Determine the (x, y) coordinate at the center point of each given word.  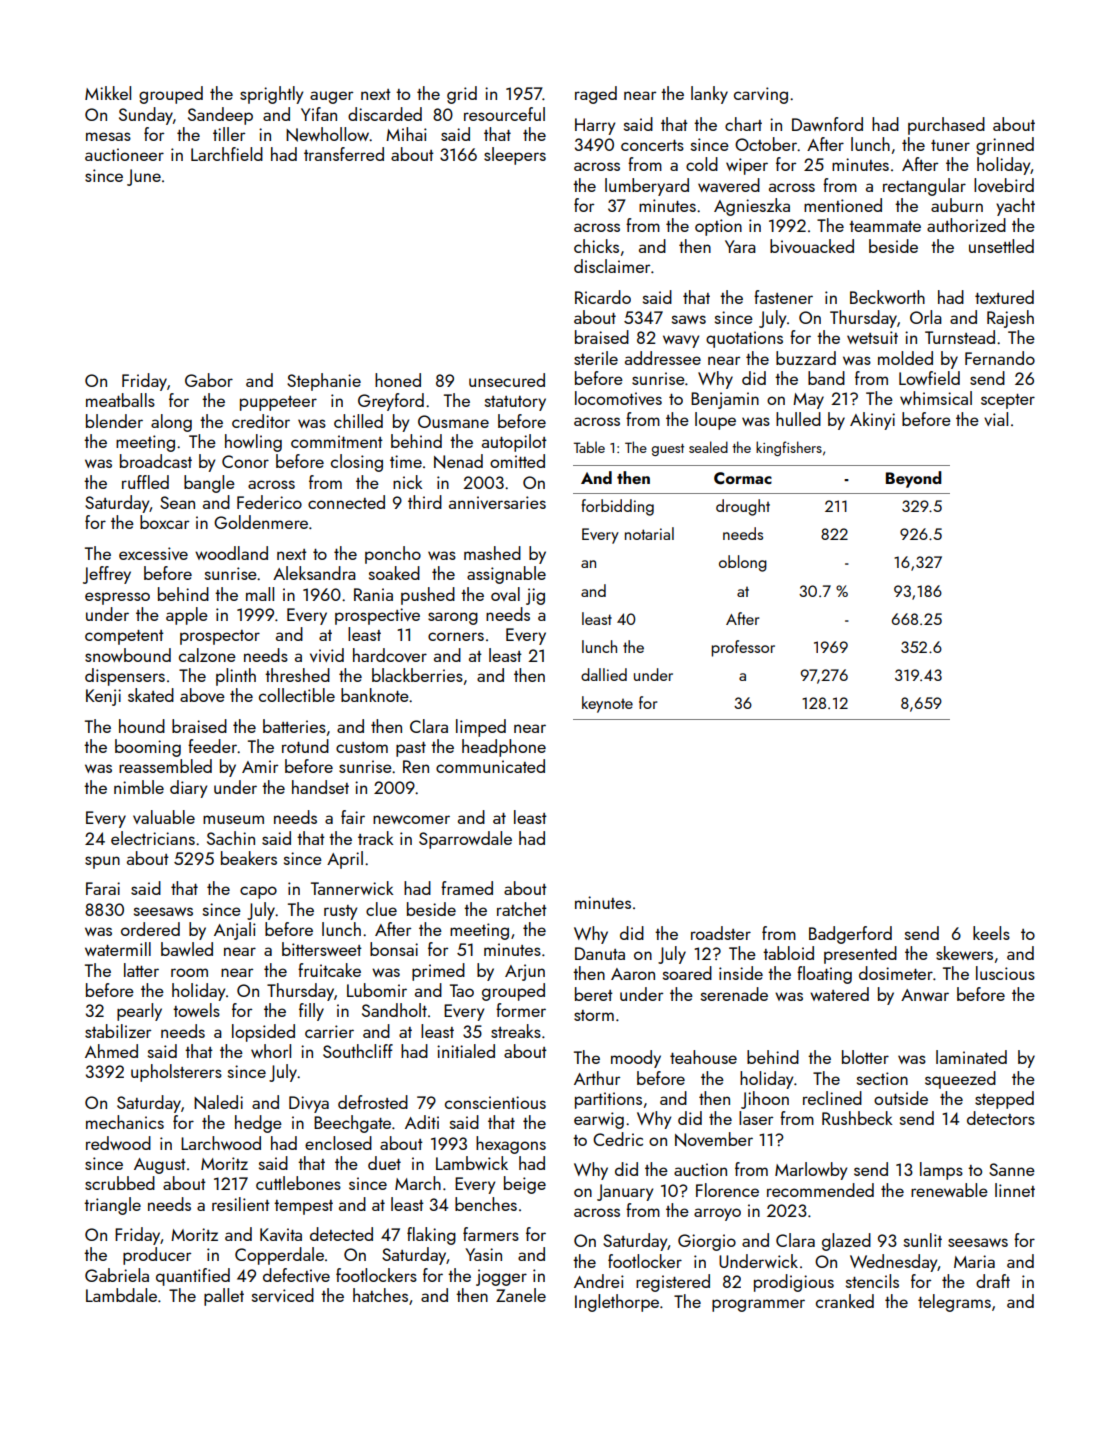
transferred (344, 154)
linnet (1015, 1190)
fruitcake (329, 970)
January (625, 1192)
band (826, 378)
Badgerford (850, 935)
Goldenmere (261, 522)
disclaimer (612, 266)
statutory (515, 403)
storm (594, 1015)
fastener (783, 297)
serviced (283, 1295)
